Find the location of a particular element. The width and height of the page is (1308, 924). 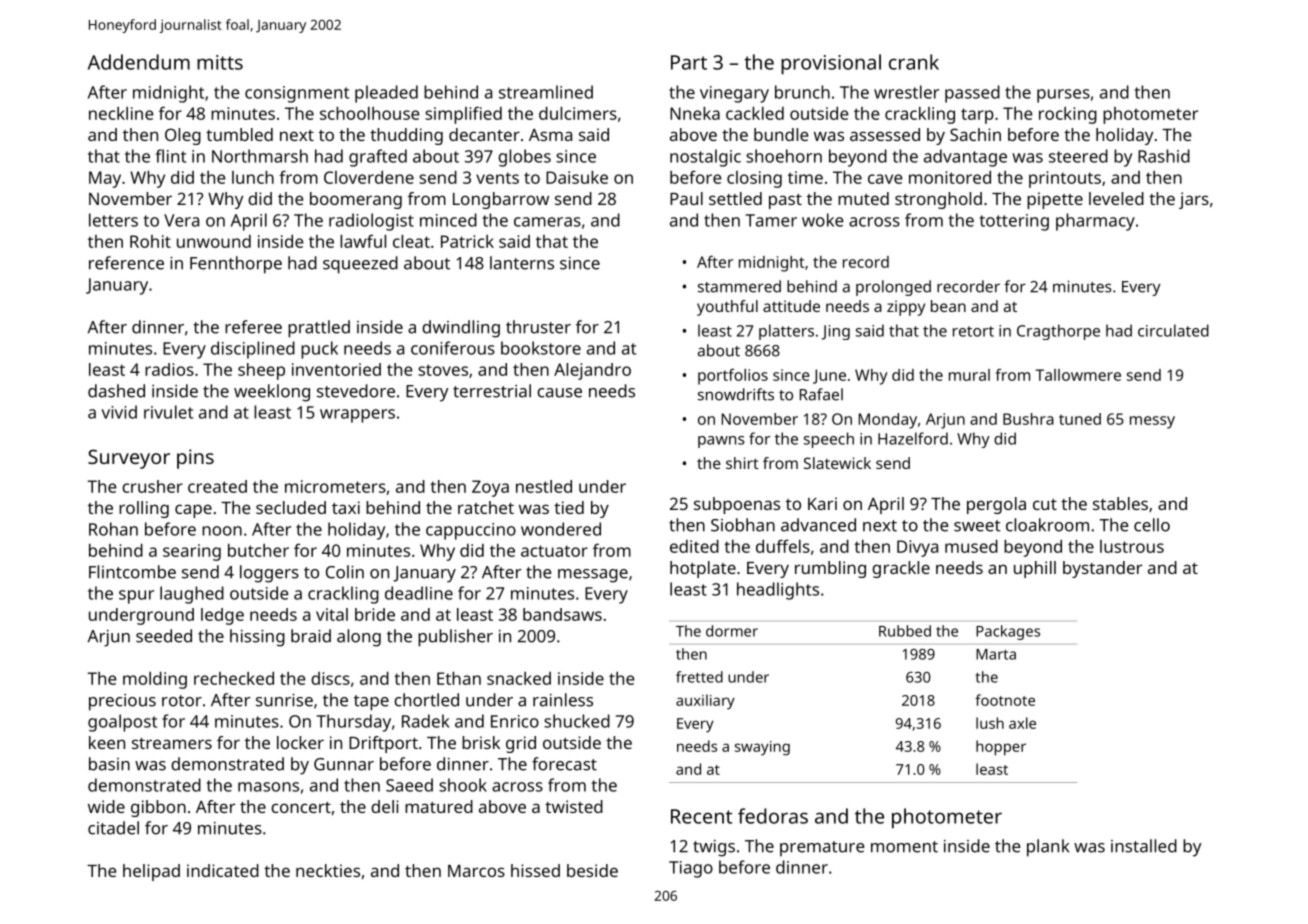

neckties is located at coordinates (328, 870).
